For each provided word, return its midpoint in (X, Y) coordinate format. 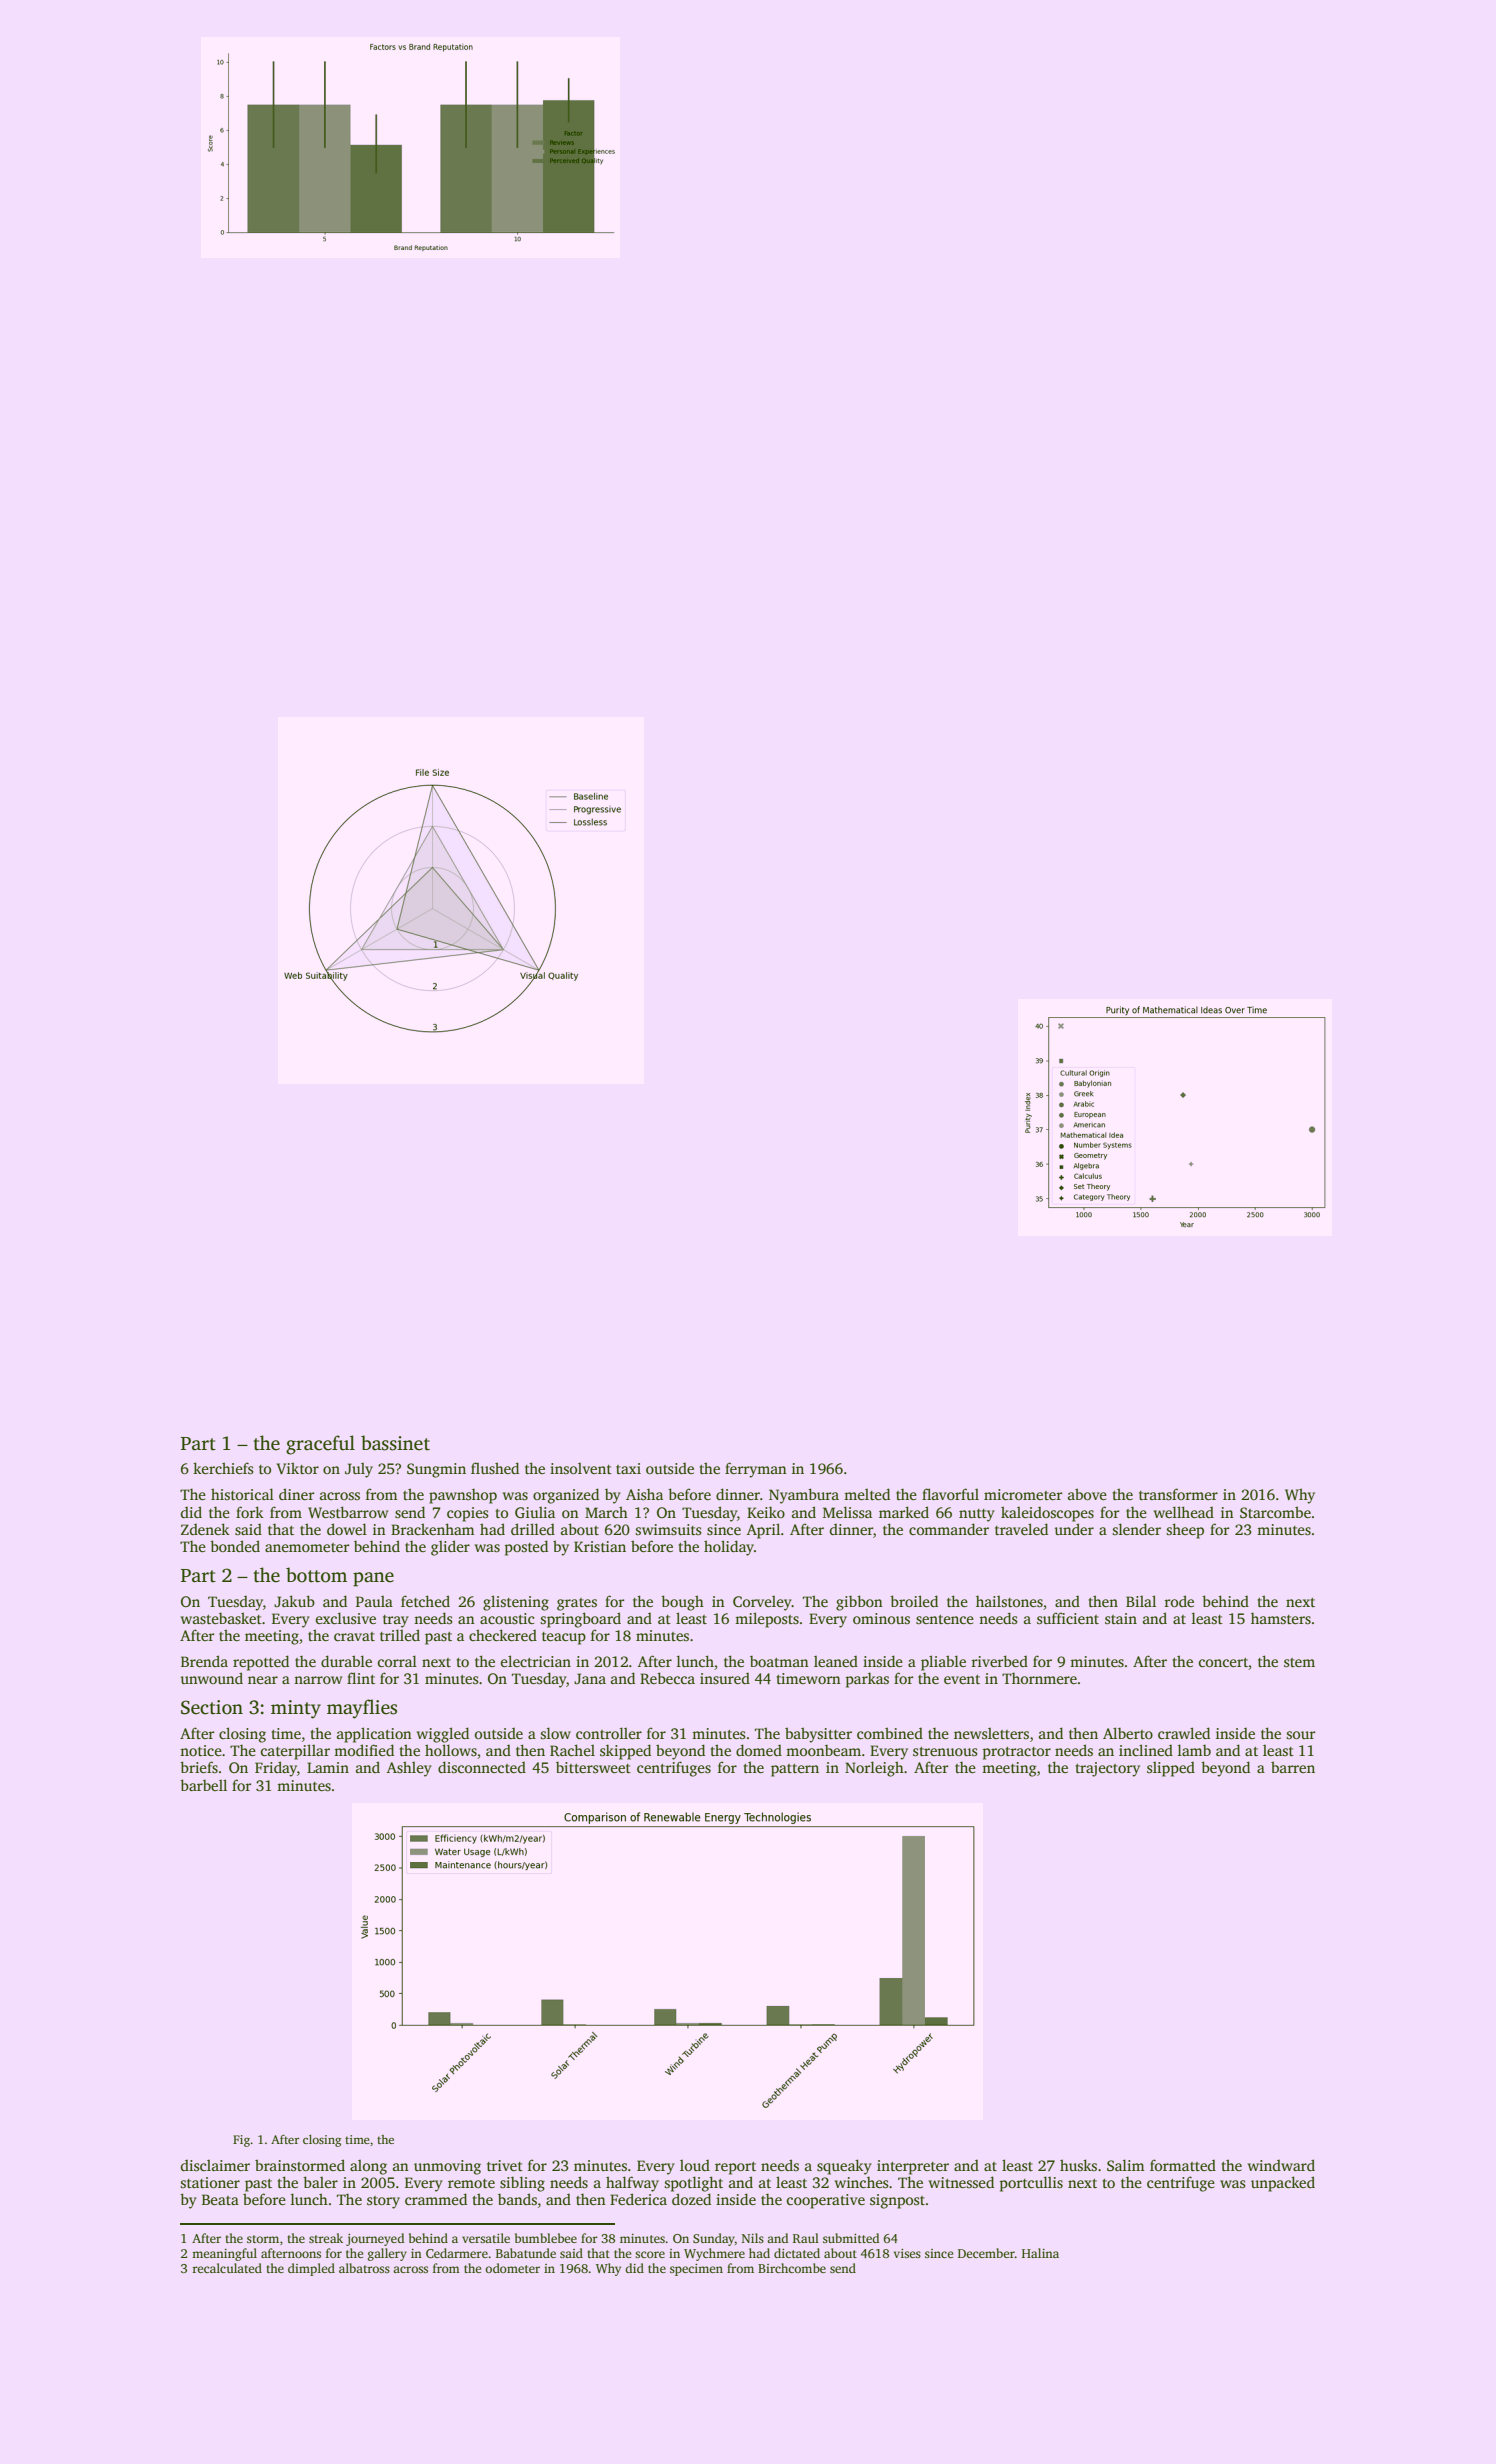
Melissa (847, 1512)
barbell (203, 1785)
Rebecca (667, 1678)
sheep (1185, 1531)
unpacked (1283, 2184)
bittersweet (593, 1767)
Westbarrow (348, 1512)
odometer (512, 2268)
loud (695, 2165)
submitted (851, 2238)
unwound (212, 1678)
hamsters (1281, 1618)
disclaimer (215, 2165)
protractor (1017, 1753)
